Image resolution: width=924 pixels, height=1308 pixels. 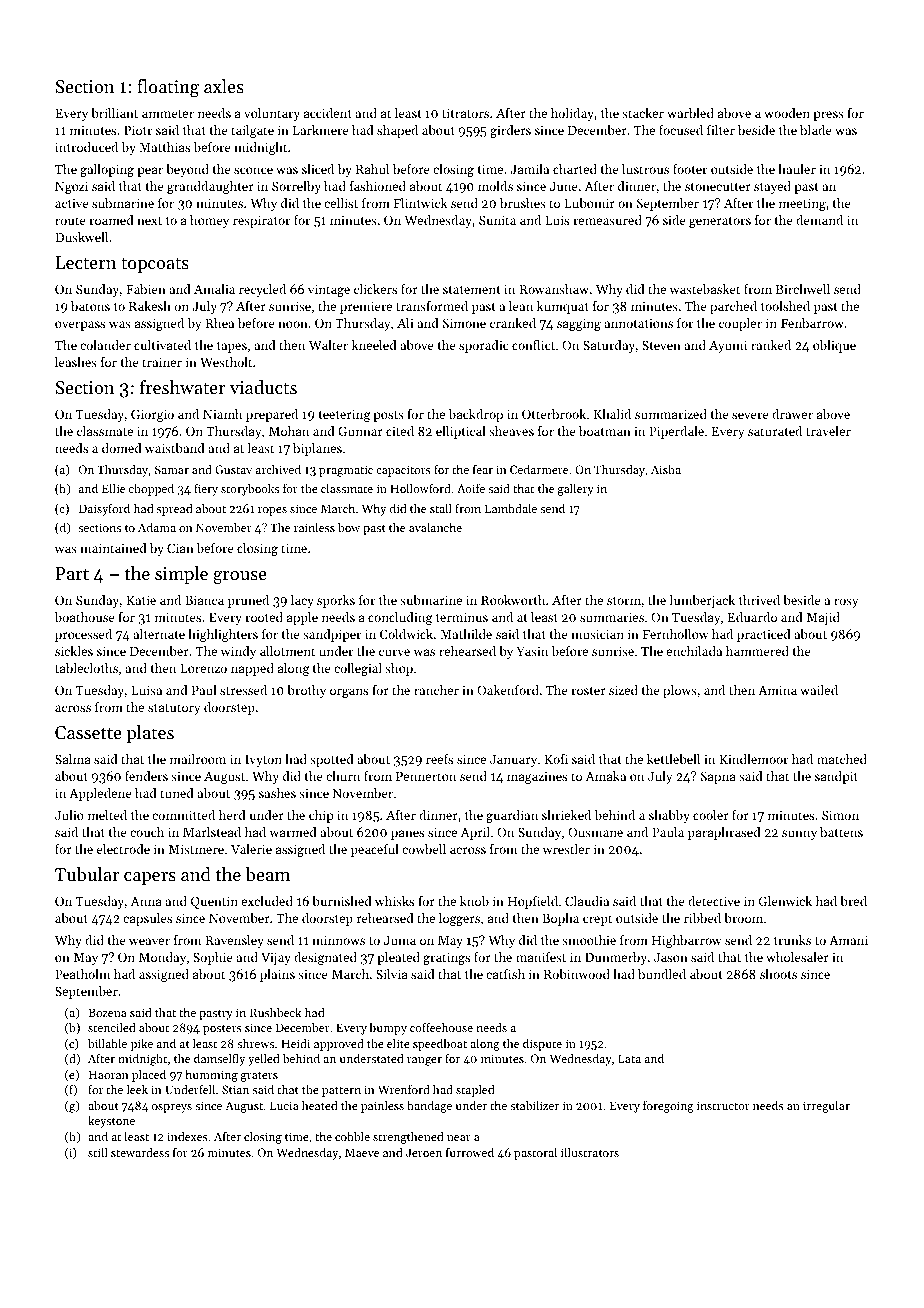 What do you see at coordinates (676, 432) in the screenshot?
I see `Piperdale` at bounding box center [676, 432].
